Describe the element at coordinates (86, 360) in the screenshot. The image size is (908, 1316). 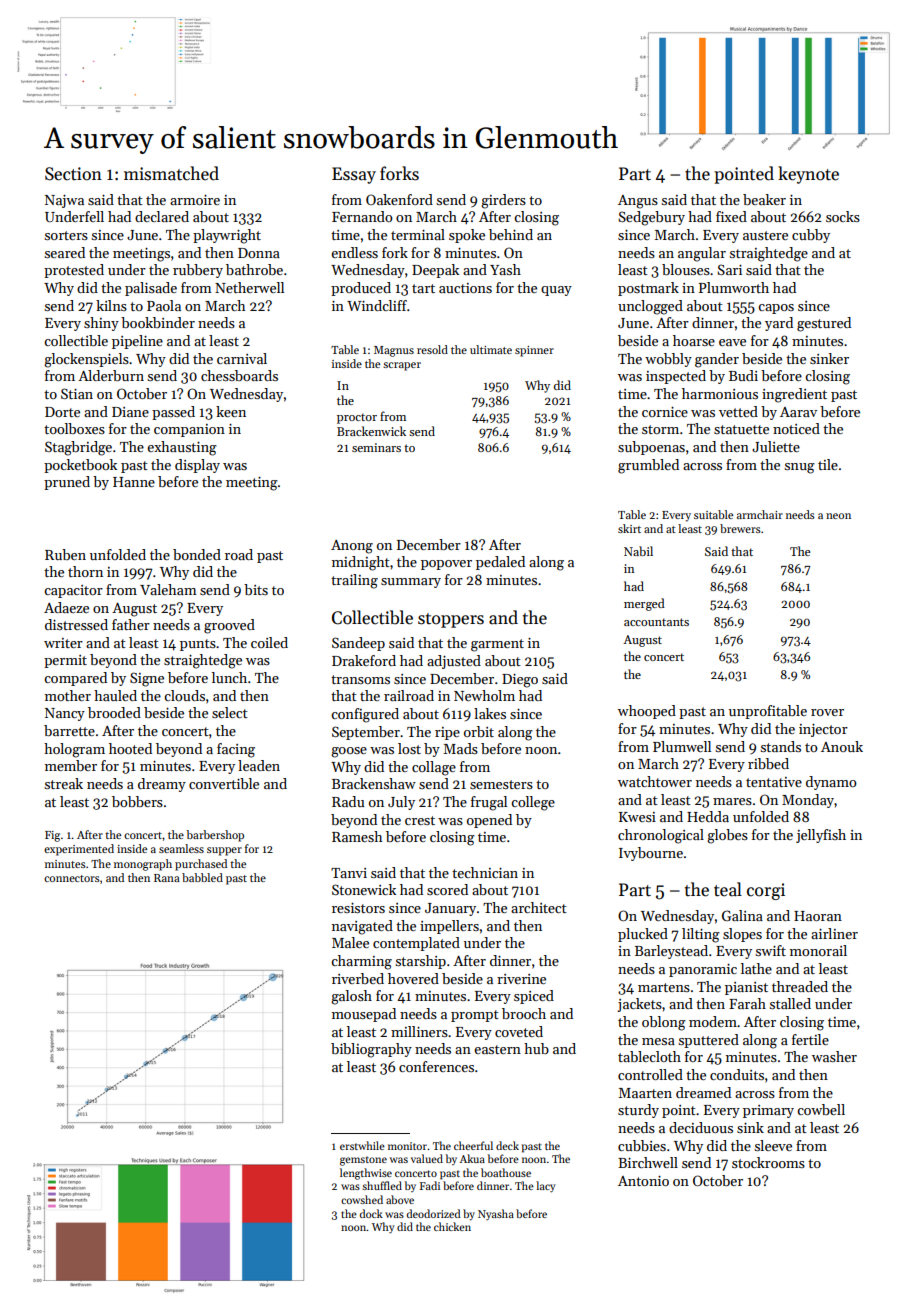
I see `glockenspiels` at that location.
